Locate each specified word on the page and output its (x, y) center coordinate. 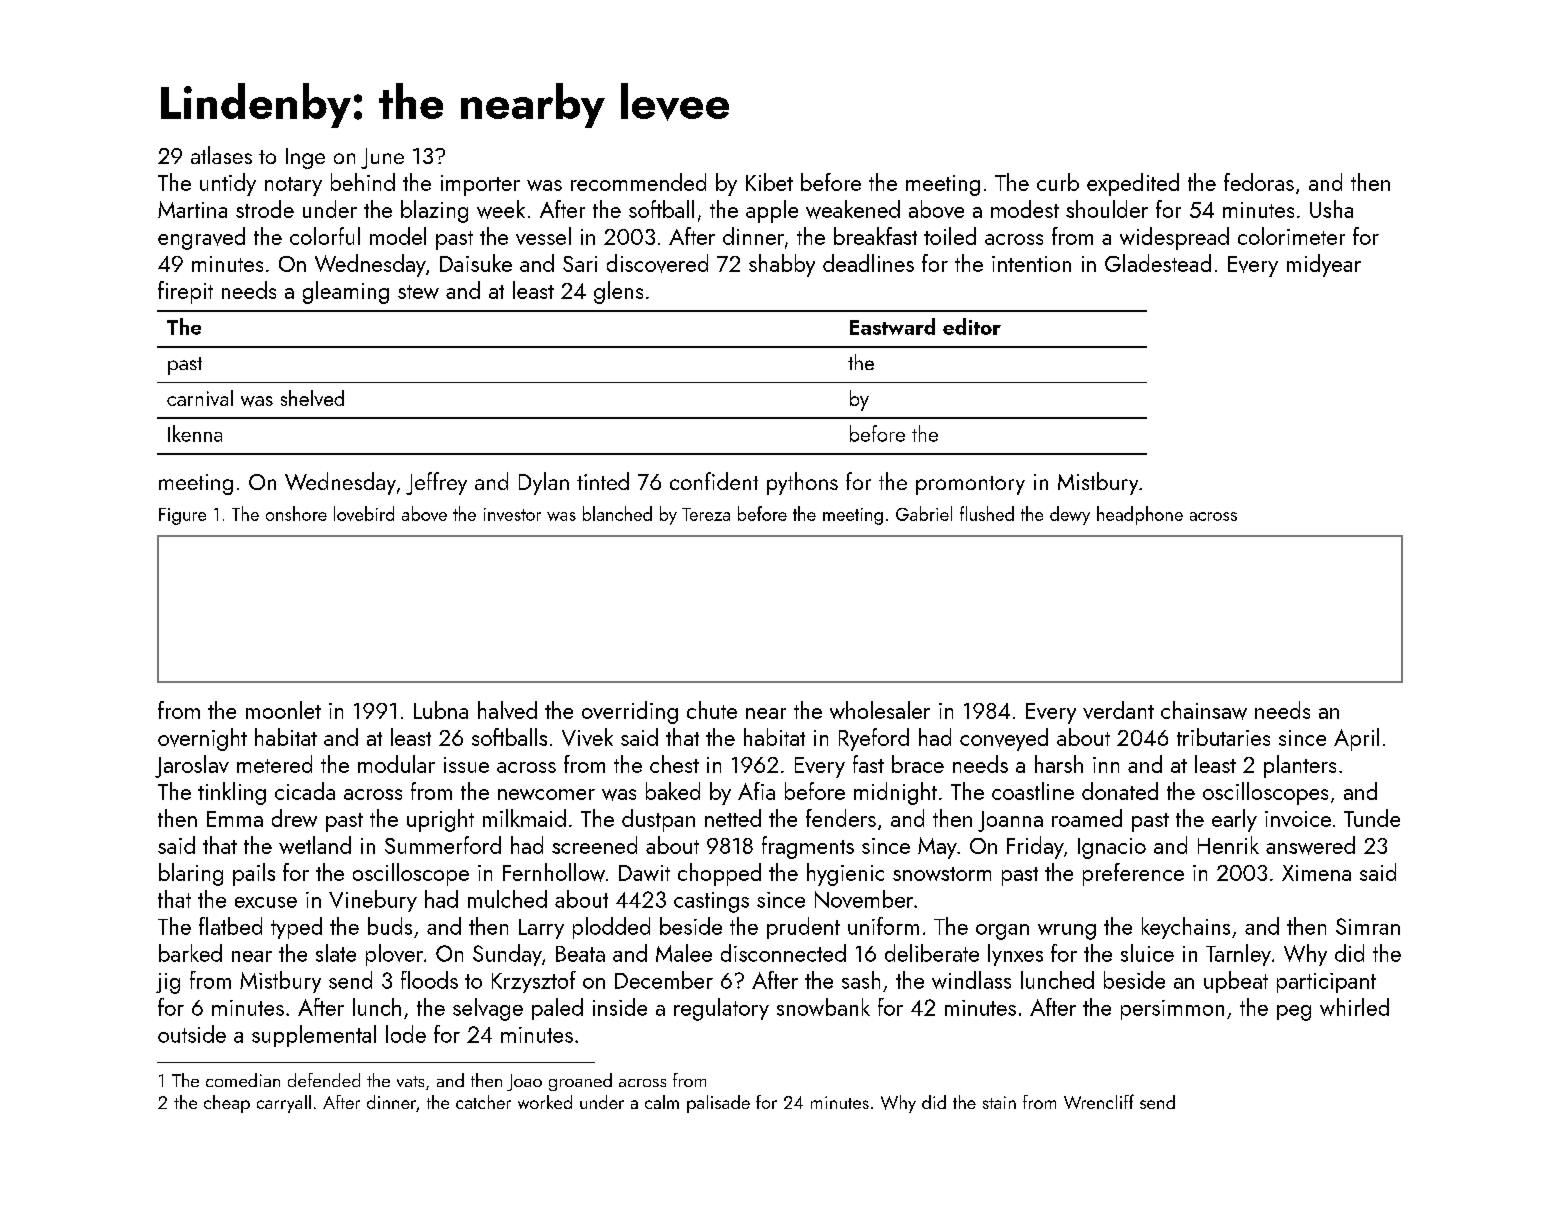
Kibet (769, 182)
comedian (243, 1080)
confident (714, 481)
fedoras (1259, 182)
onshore (296, 513)
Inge (305, 158)
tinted (603, 481)
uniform (883, 926)
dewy (1070, 515)
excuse (266, 902)
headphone (1140, 515)
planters (1300, 766)
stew (418, 292)
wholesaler (880, 710)
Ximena (1316, 873)
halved (507, 710)
